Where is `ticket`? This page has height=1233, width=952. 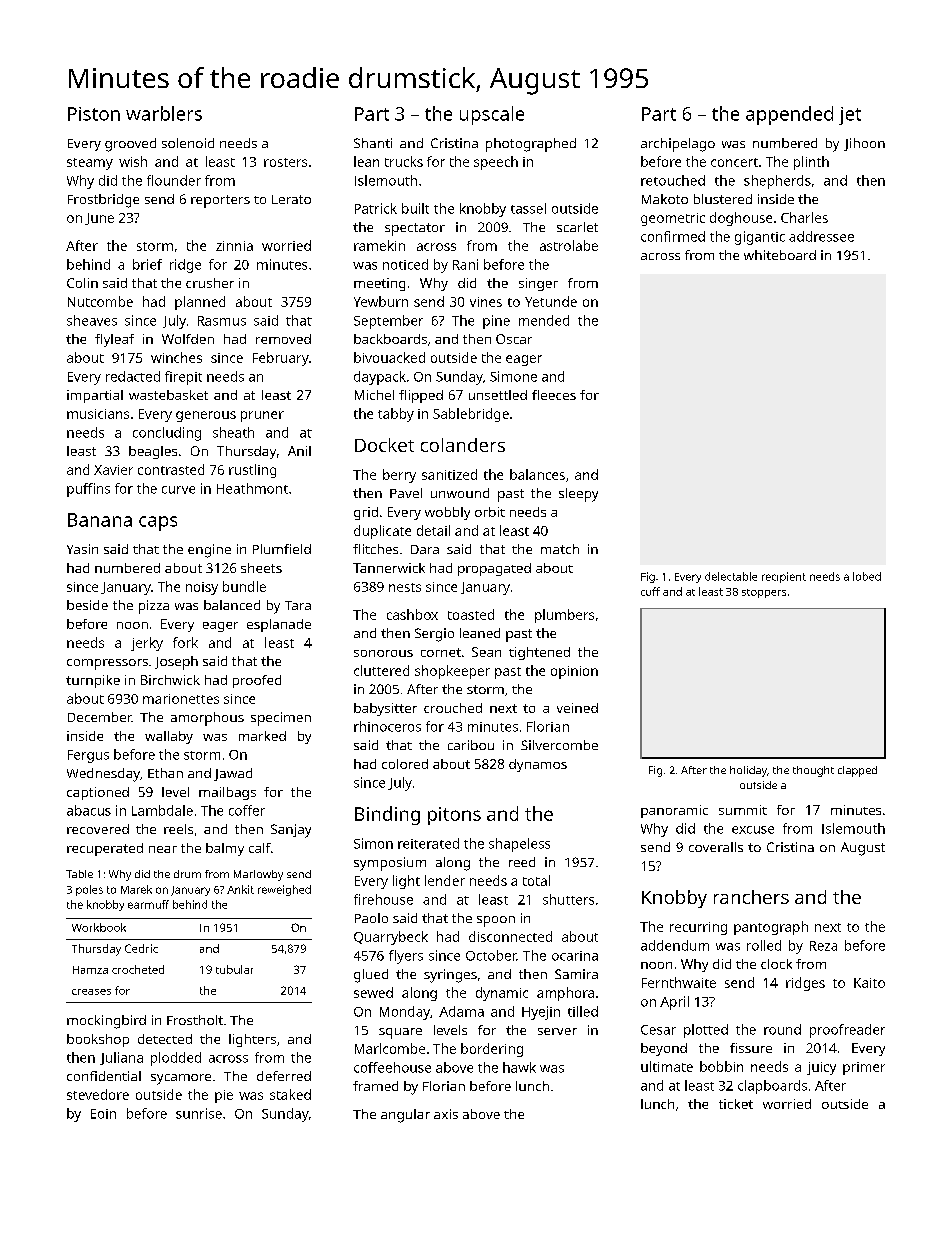
ticket is located at coordinates (736, 1104).
